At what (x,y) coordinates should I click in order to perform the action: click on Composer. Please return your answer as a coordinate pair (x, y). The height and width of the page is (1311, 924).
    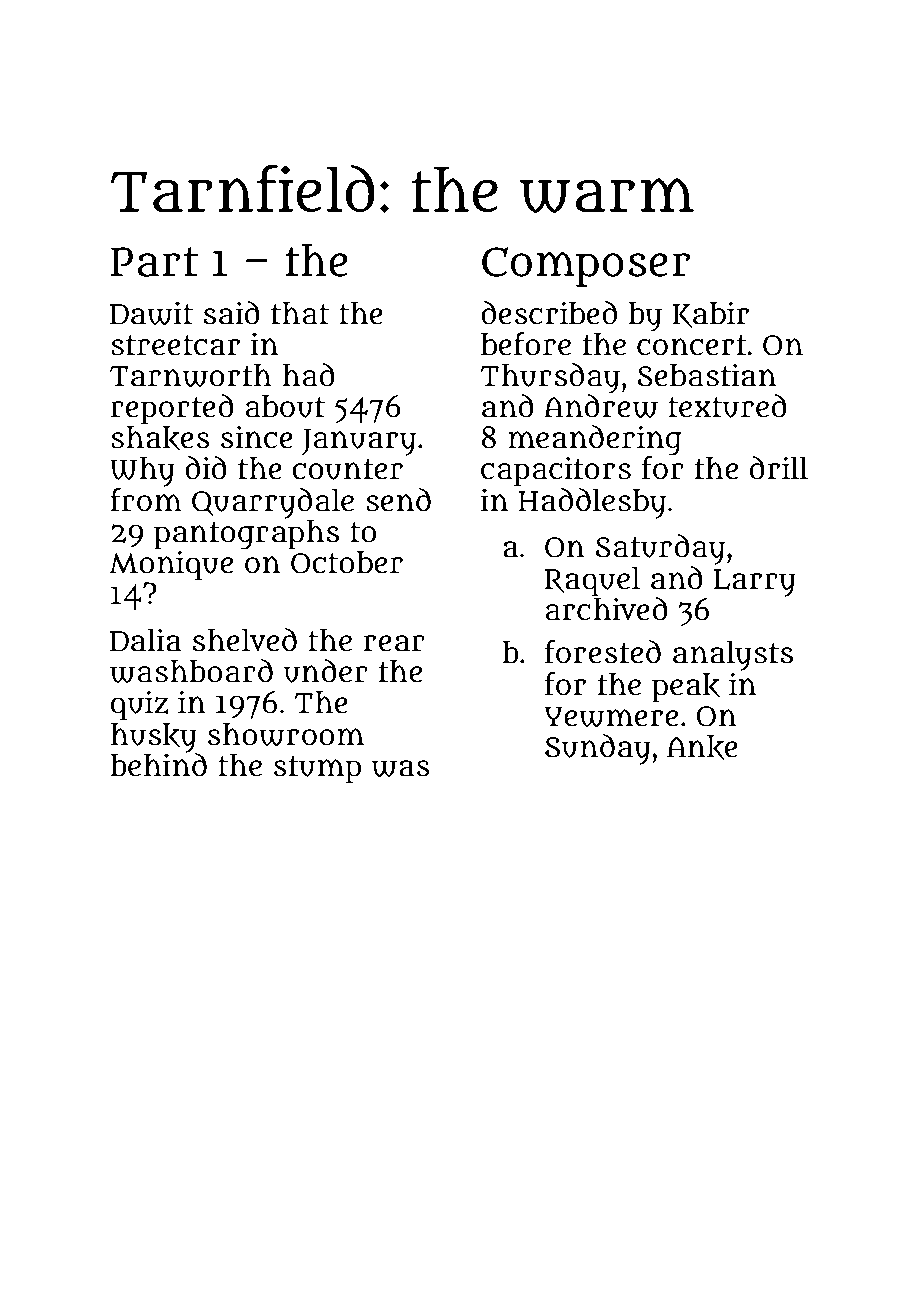
    Looking at the image, I should click on (586, 267).
